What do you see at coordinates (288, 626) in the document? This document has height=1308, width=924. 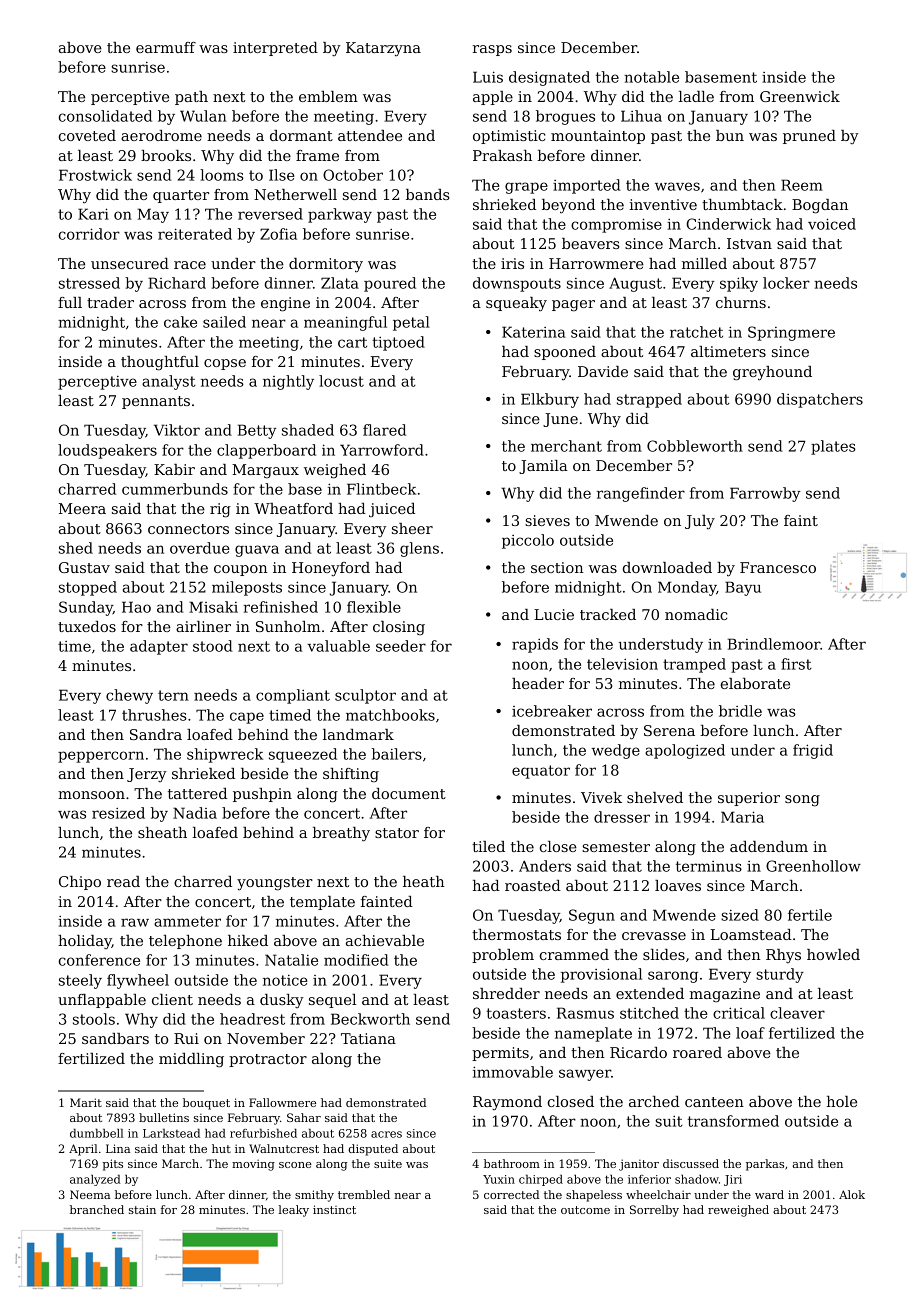 I see `Sunholm` at bounding box center [288, 626].
